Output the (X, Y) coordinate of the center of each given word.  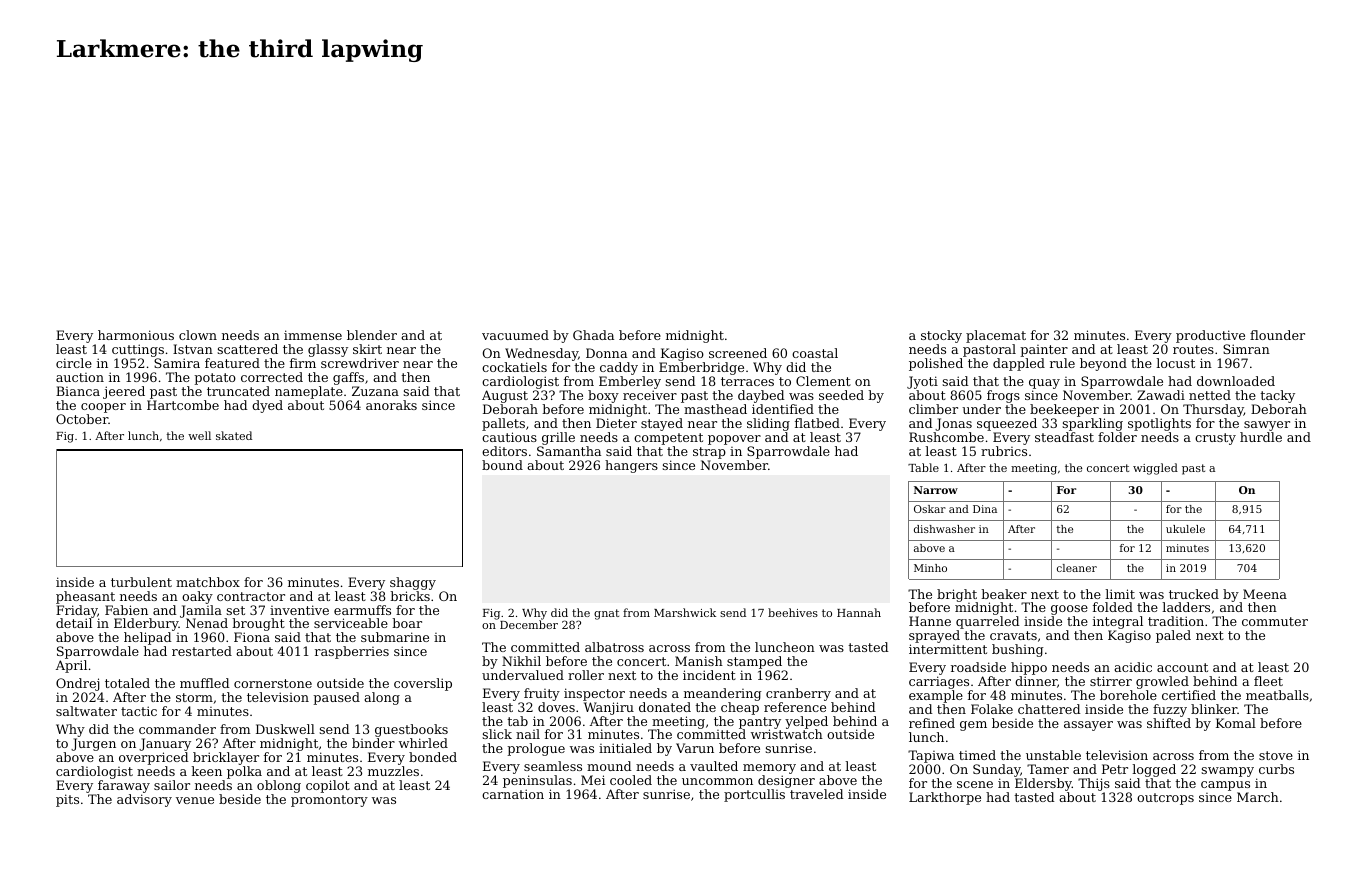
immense (313, 335)
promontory (329, 801)
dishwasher (944, 529)
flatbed (817, 423)
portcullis (754, 795)
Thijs (1094, 784)
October (82, 419)
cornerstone (273, 683)
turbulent (141, 582)
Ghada (593, 335)
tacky (1277, 396)
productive (1210, 336)
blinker (1214, 709)
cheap (740, 708)
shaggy (413, 583)
